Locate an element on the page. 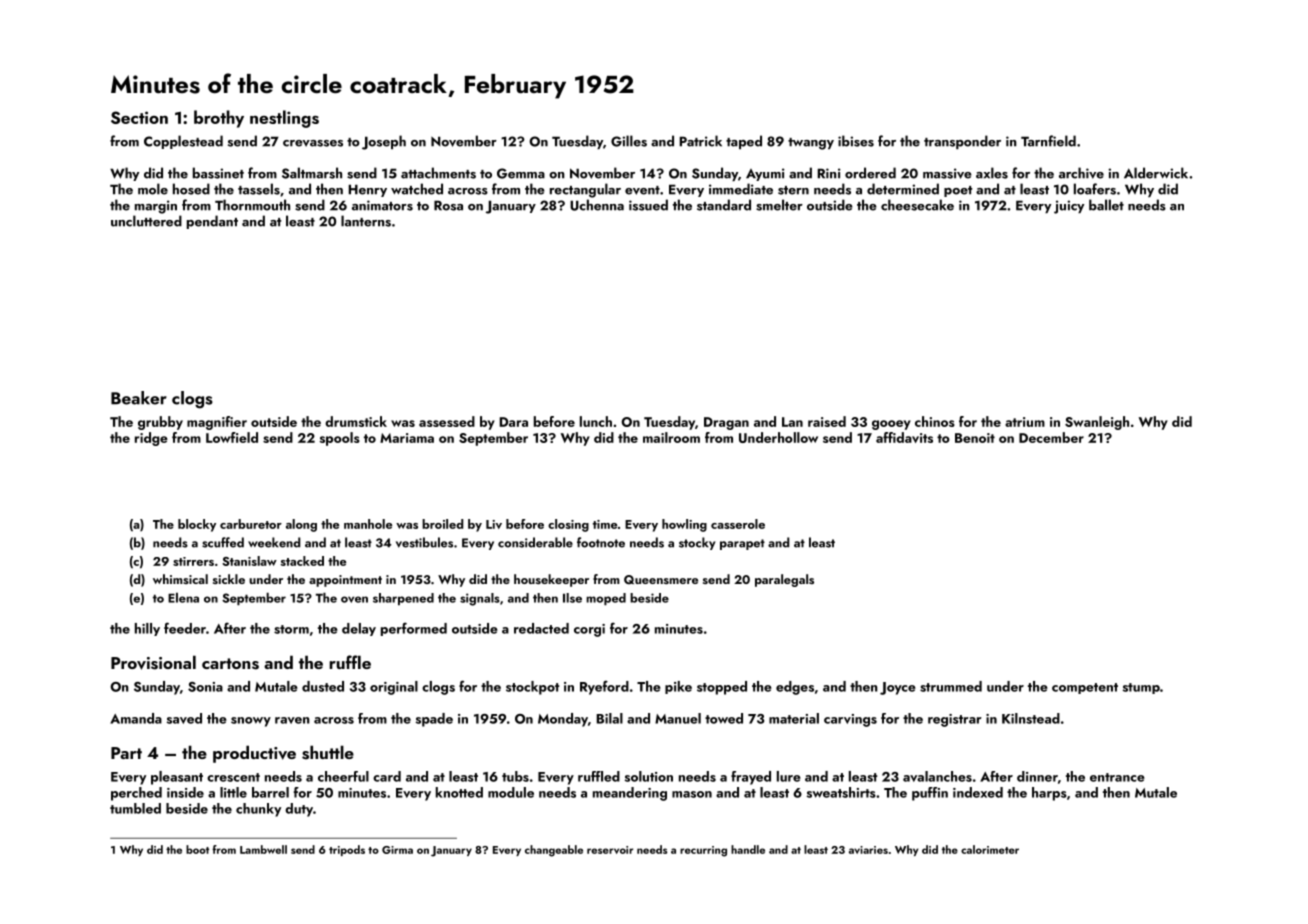 This page has height=924, width=1308. lanterns is located at coordinates (366, 221).
